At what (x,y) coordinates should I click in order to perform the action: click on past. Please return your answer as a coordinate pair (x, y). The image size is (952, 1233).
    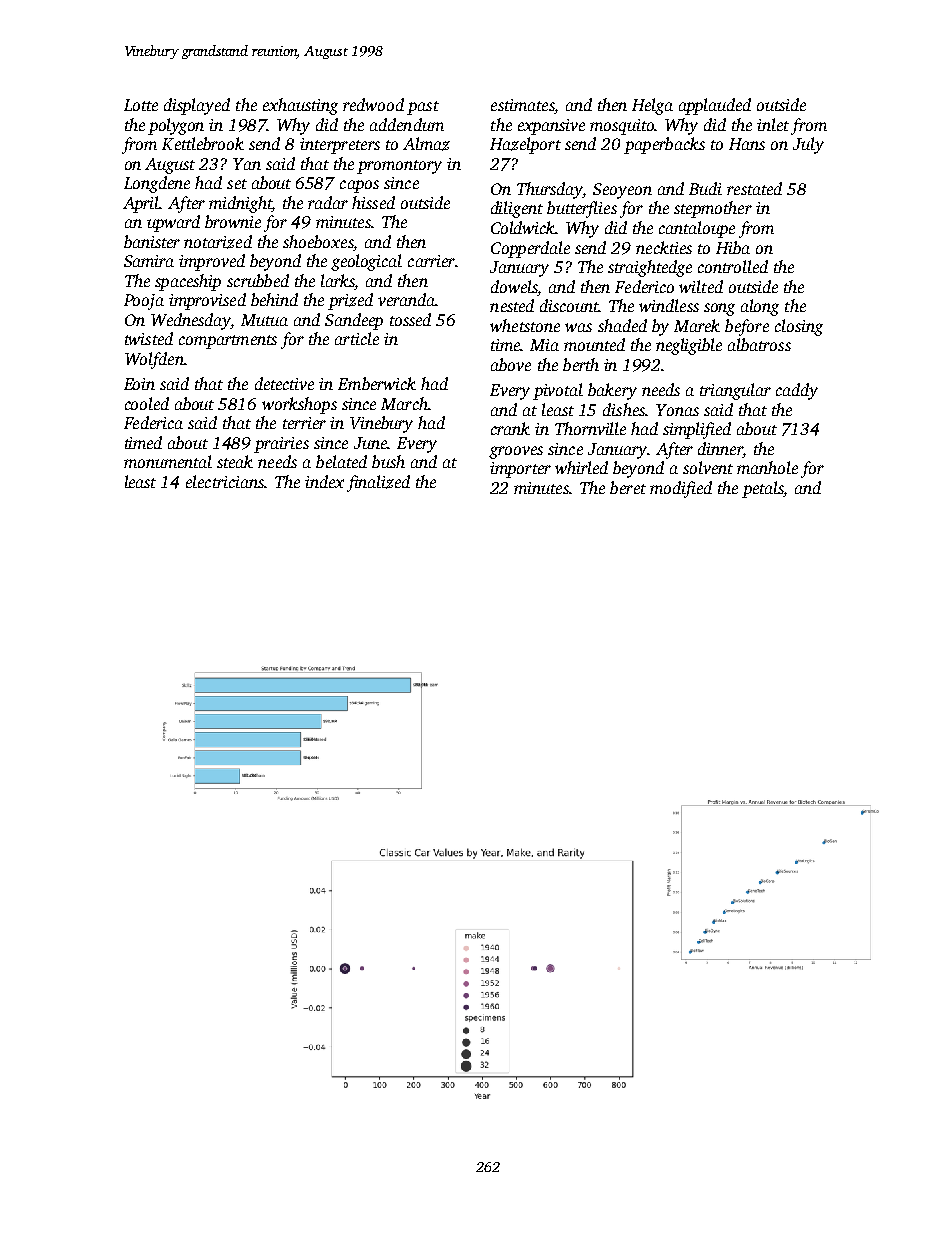
    Looking at the image, I should click on (423, 108).
